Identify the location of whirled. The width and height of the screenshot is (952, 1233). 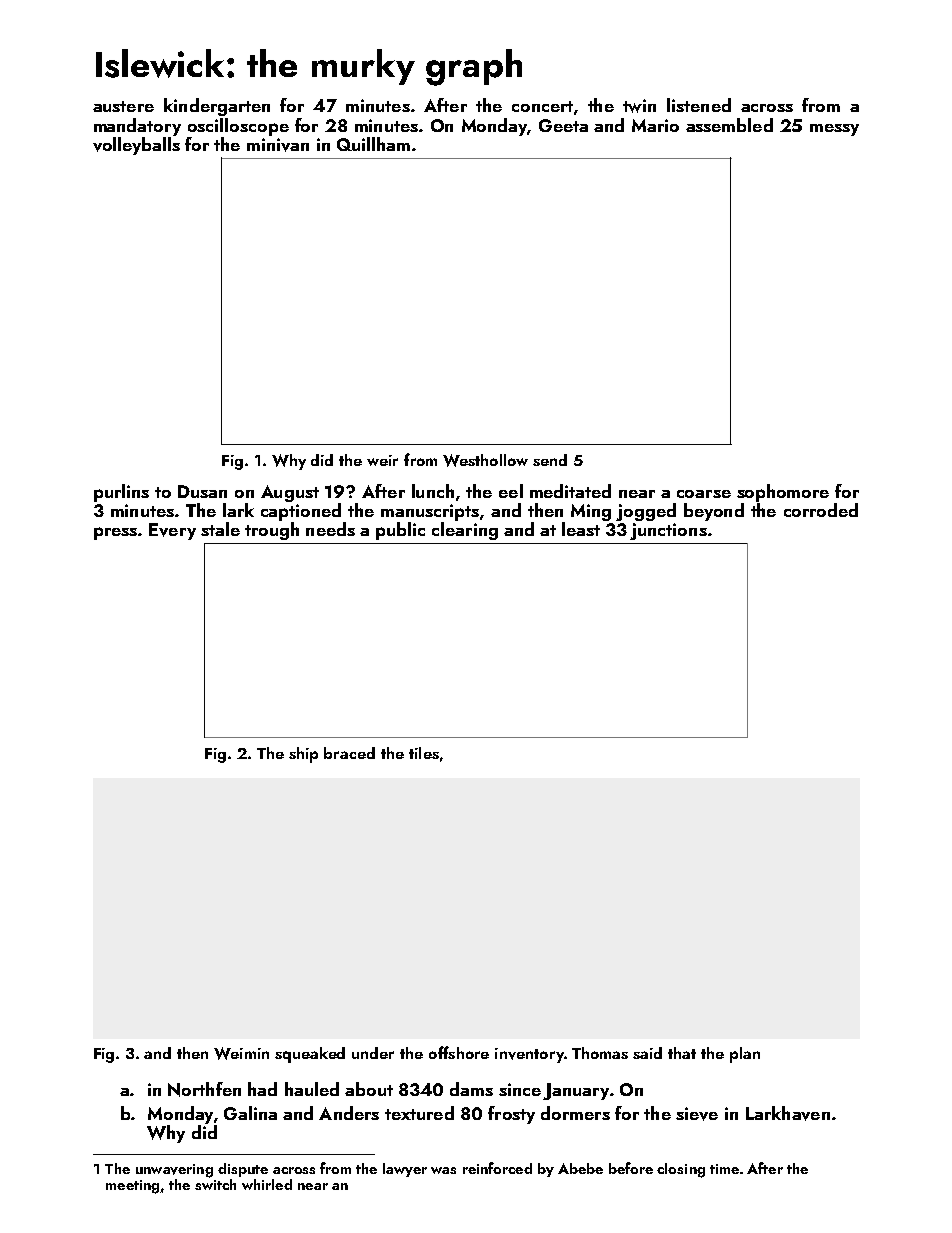
(267, 1184).
